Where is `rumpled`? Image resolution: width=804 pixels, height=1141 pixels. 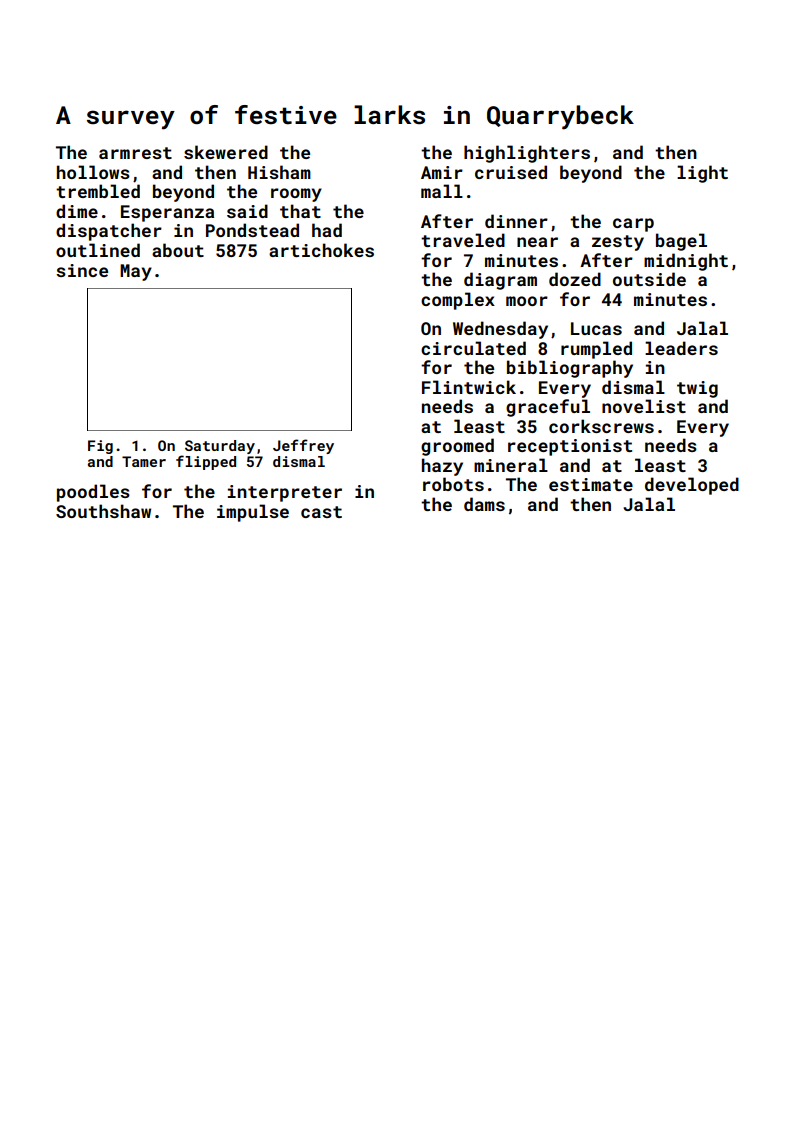
rumpled is located at coordinates (596, 350).
